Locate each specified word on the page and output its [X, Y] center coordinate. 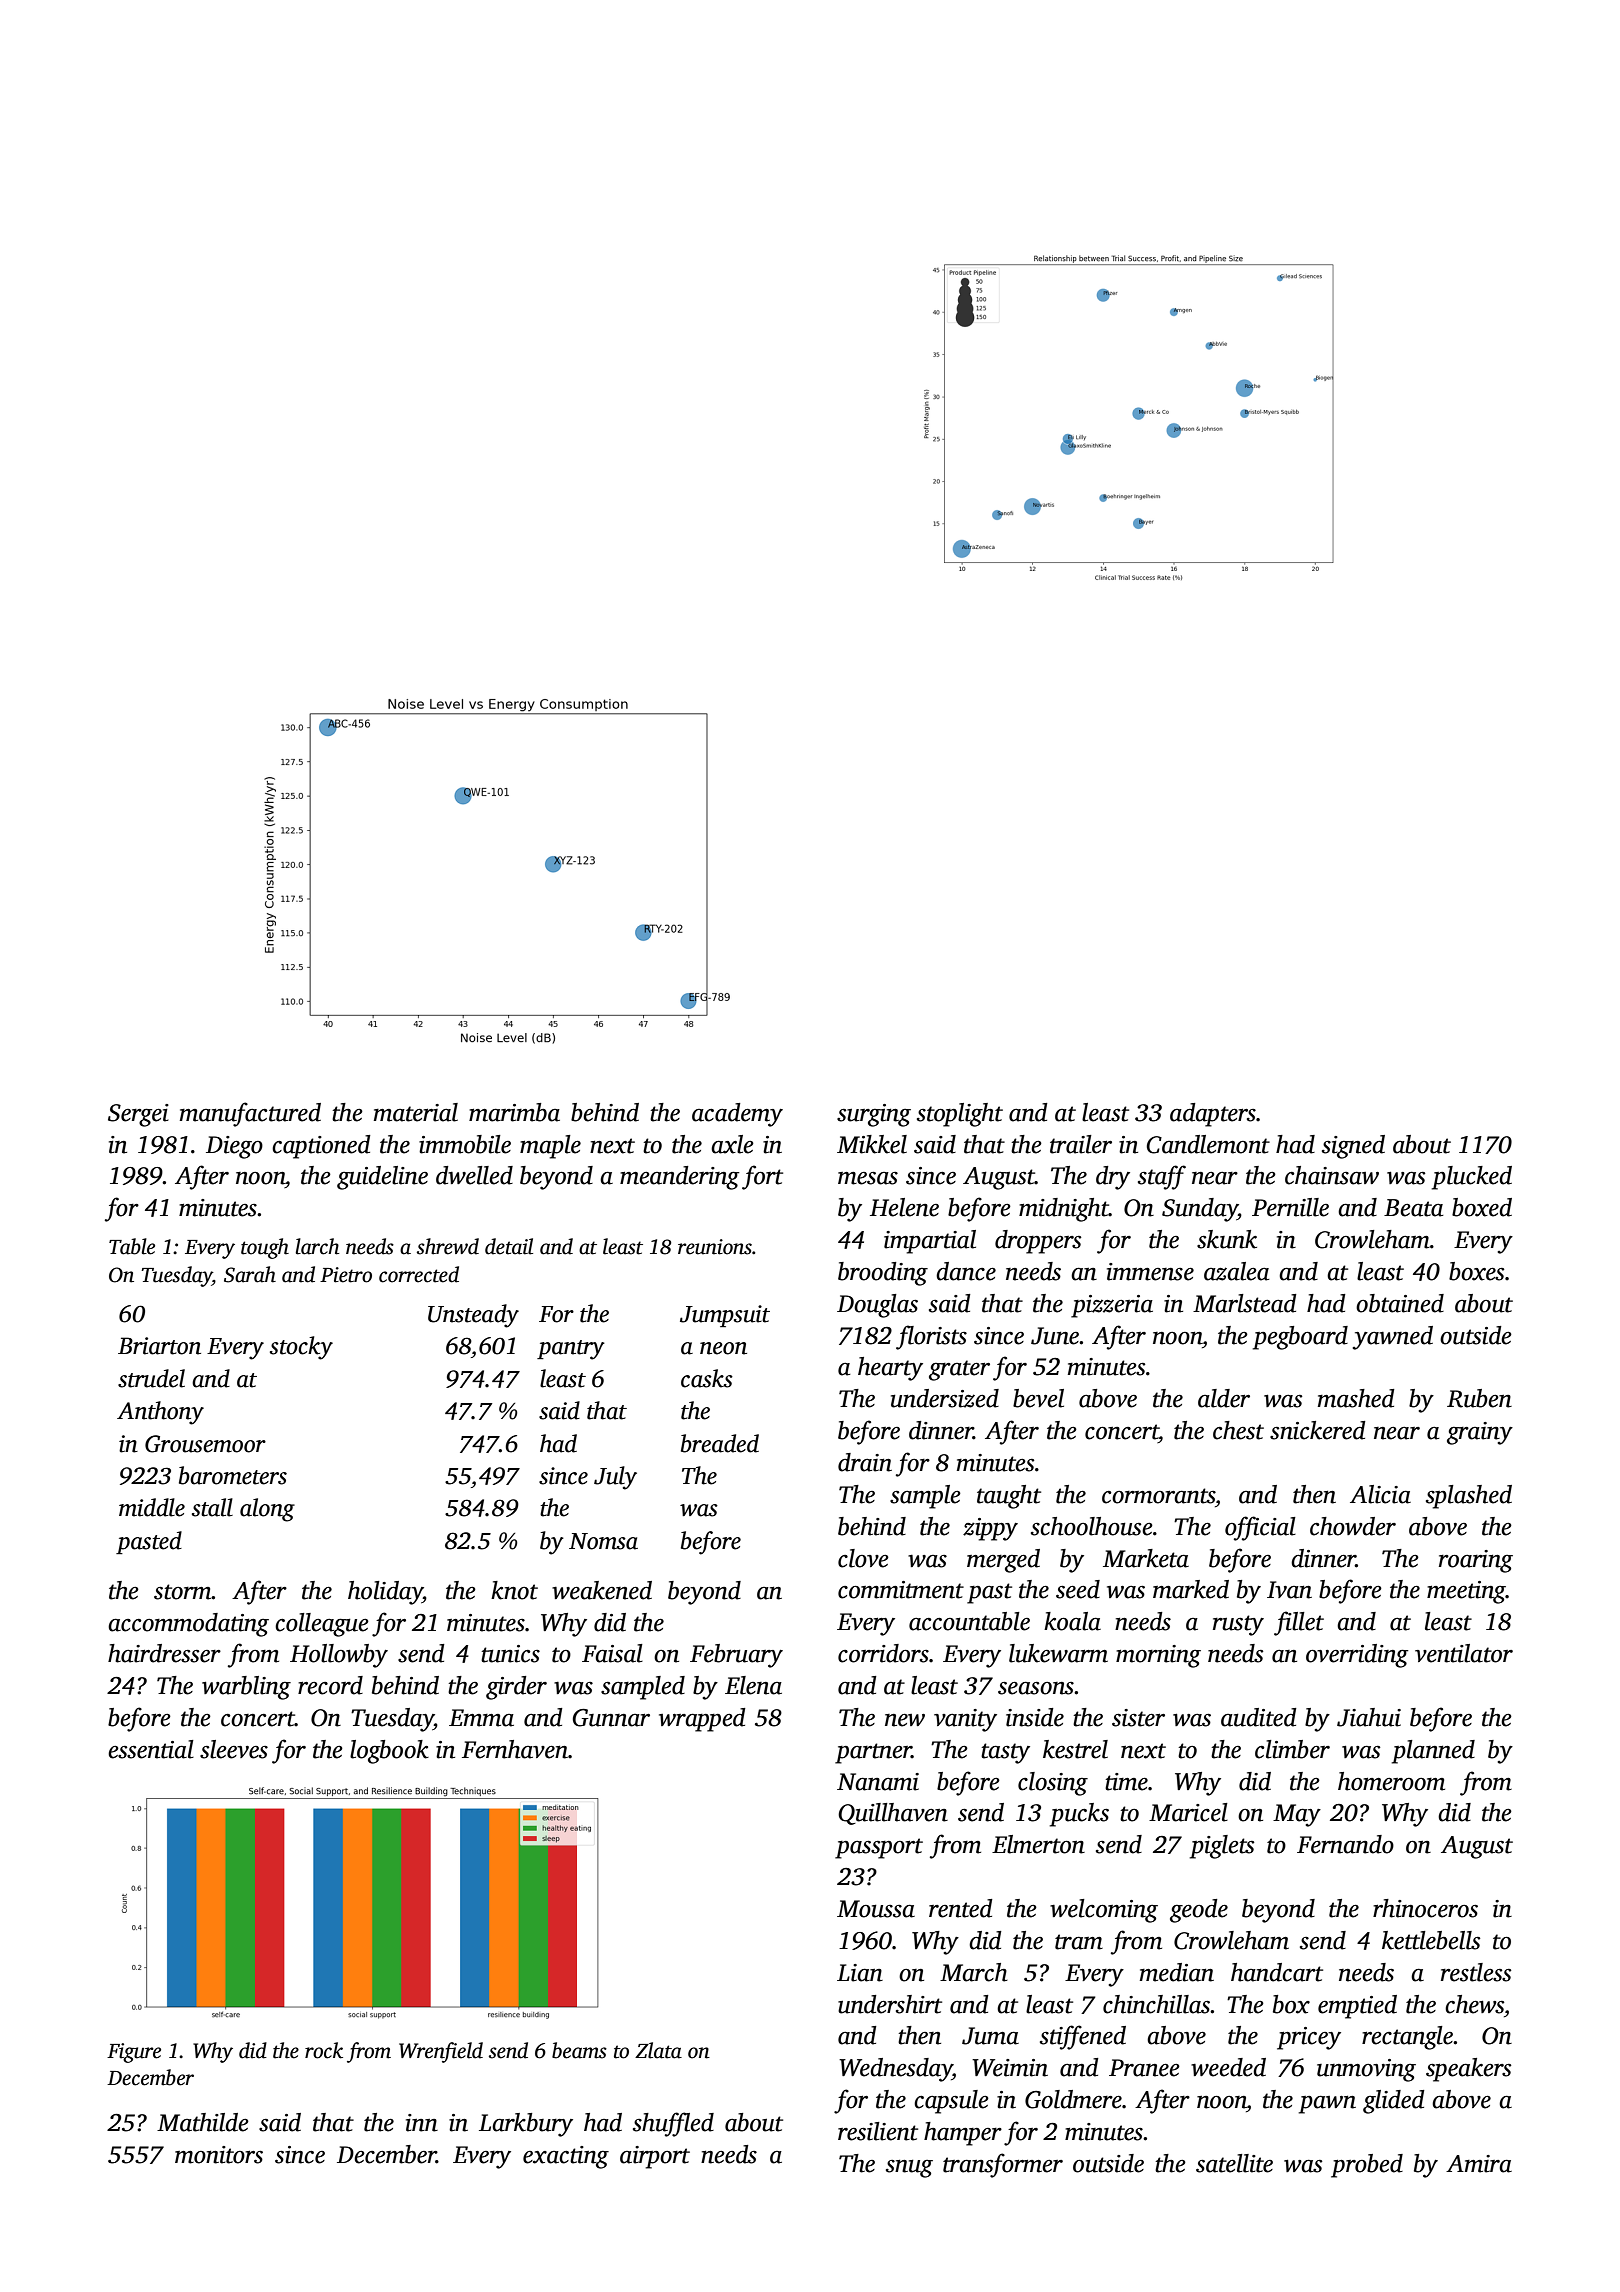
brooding [883, 1274]
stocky [301, 1348]
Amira [1479, 2164]
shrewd [448, 1246]
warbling [246, 1688]
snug [909, 2168]
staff [1162, 1177]
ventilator [1464, 1653]
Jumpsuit [725, 1316]
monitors [219, 2155]
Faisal [612, 1653]
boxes [1477, 1271]
